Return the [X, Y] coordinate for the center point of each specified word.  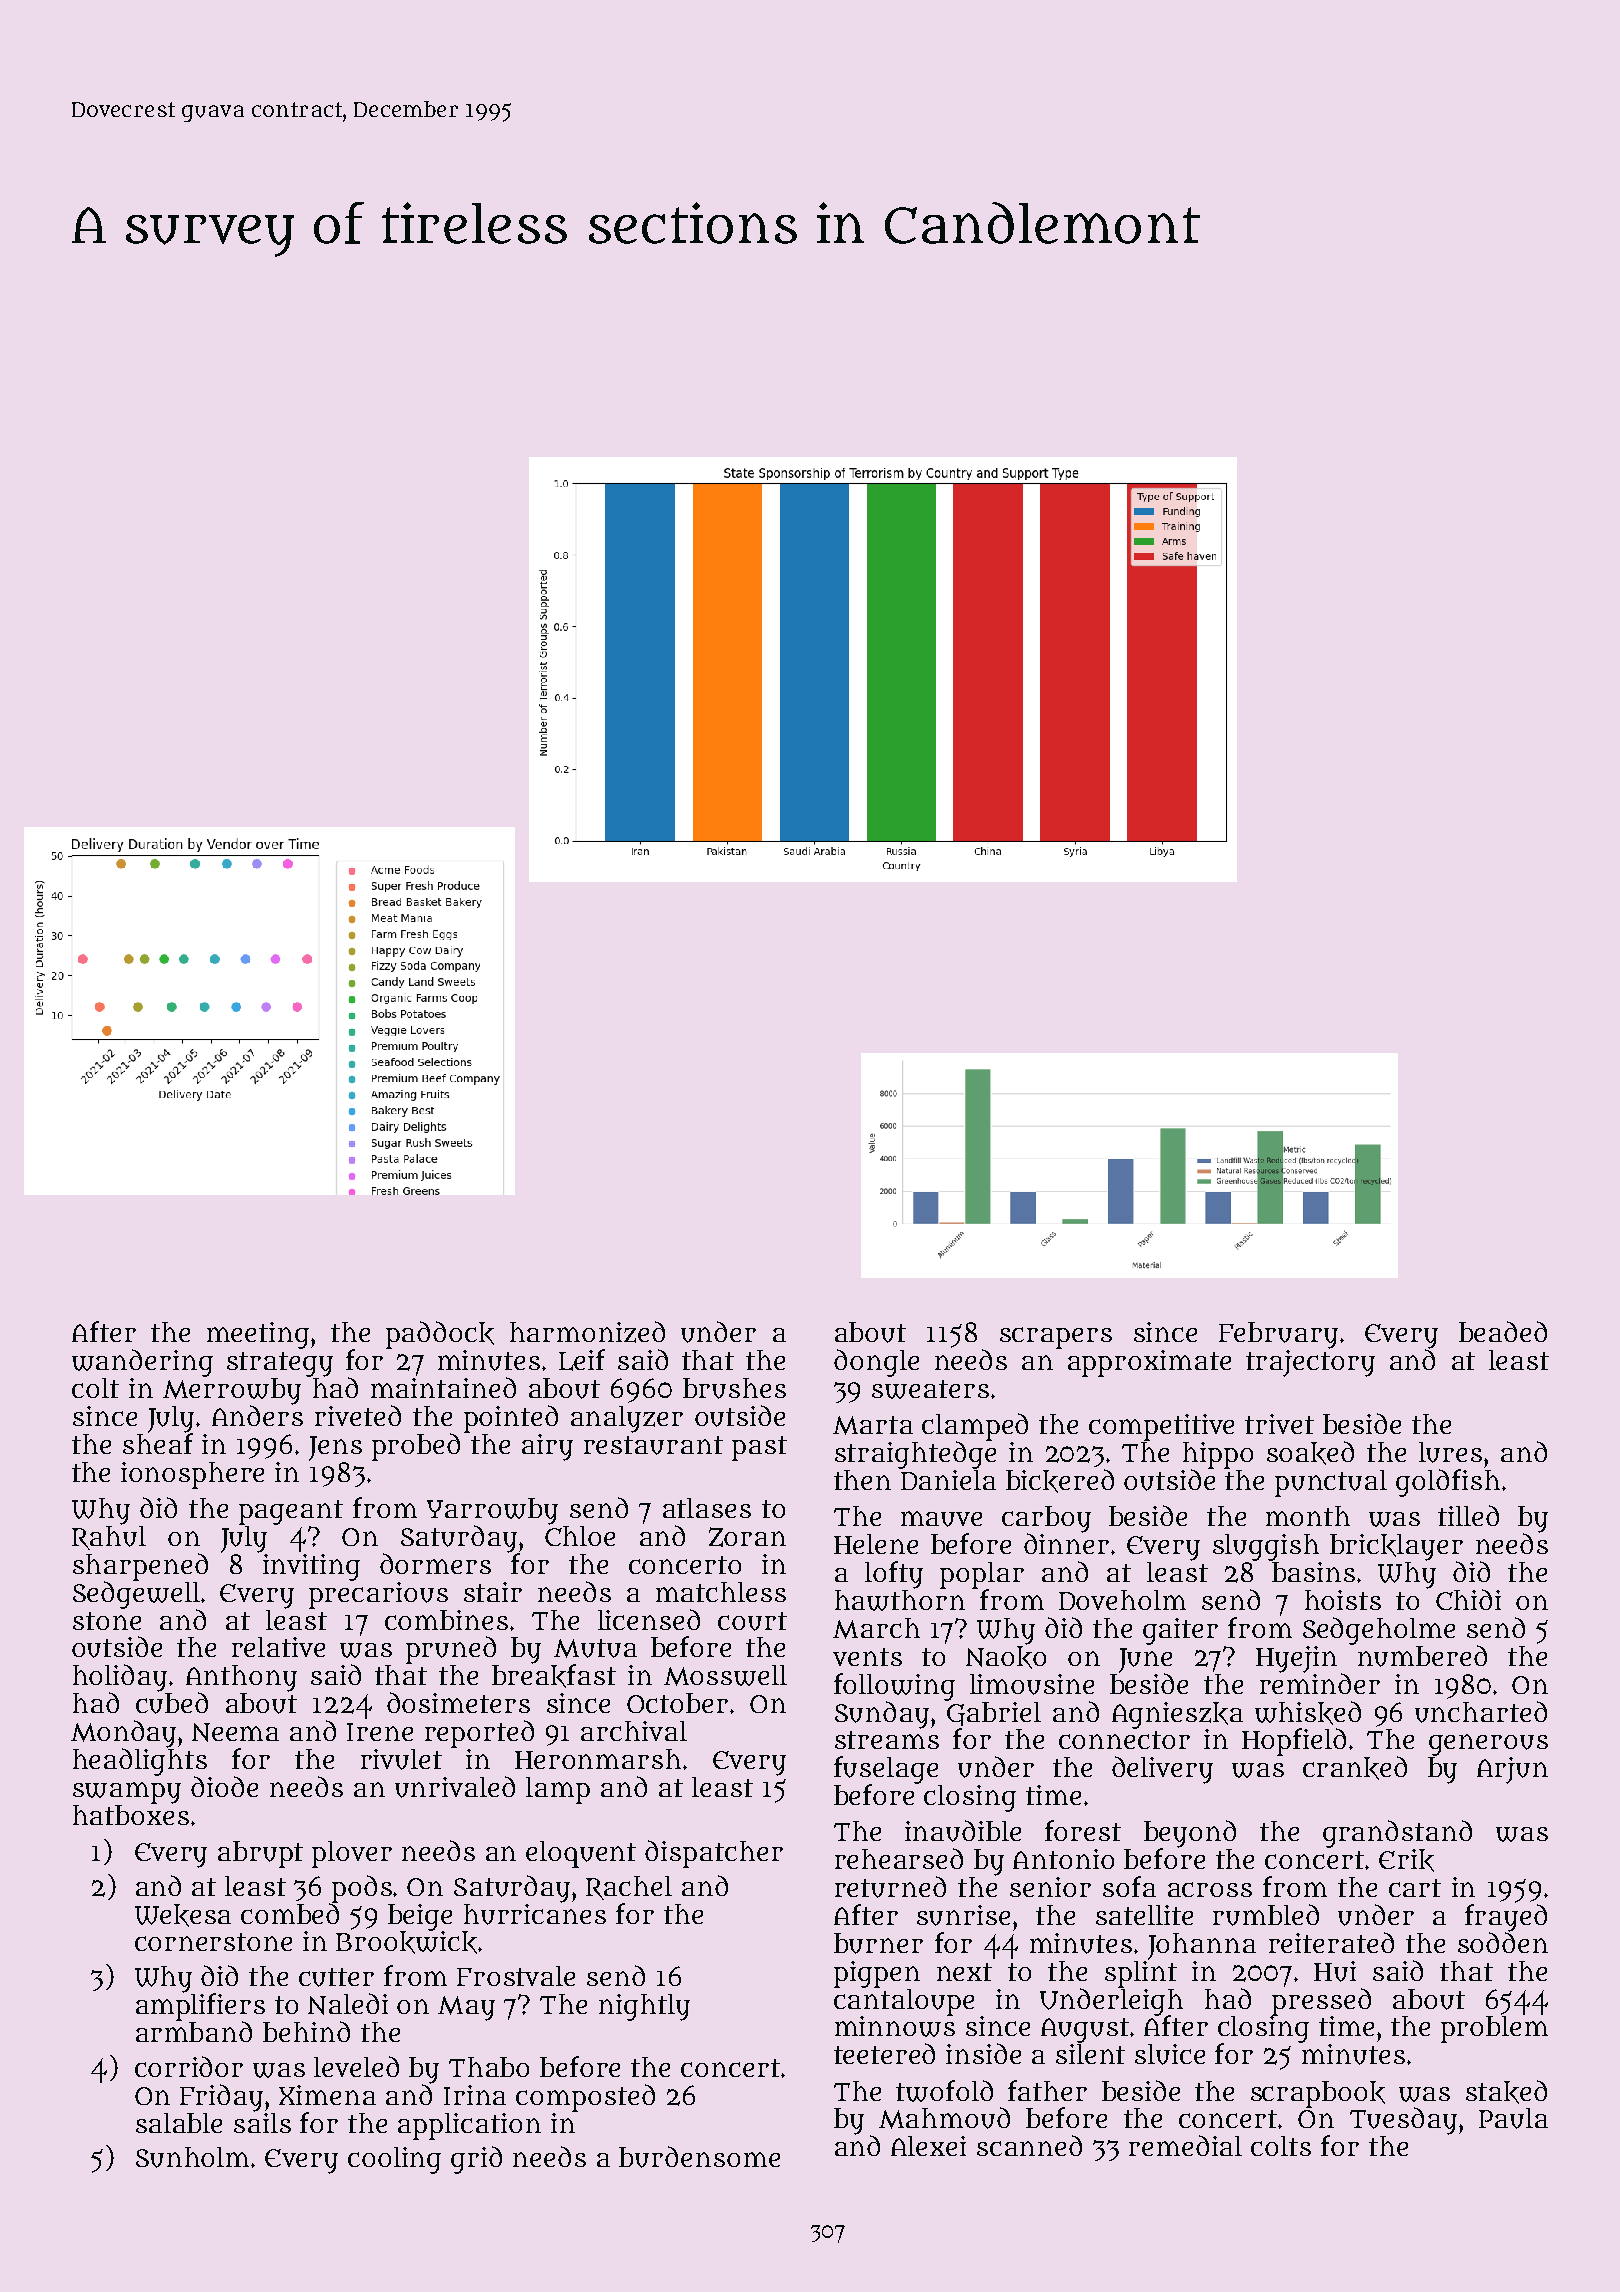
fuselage [886, 1770]
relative [278, 1647]
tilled [1468, 1515]
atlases [707, 1508]
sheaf [158, 1443]
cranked [1355, 1768]
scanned [1029, 2145]
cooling [394, 2160]
